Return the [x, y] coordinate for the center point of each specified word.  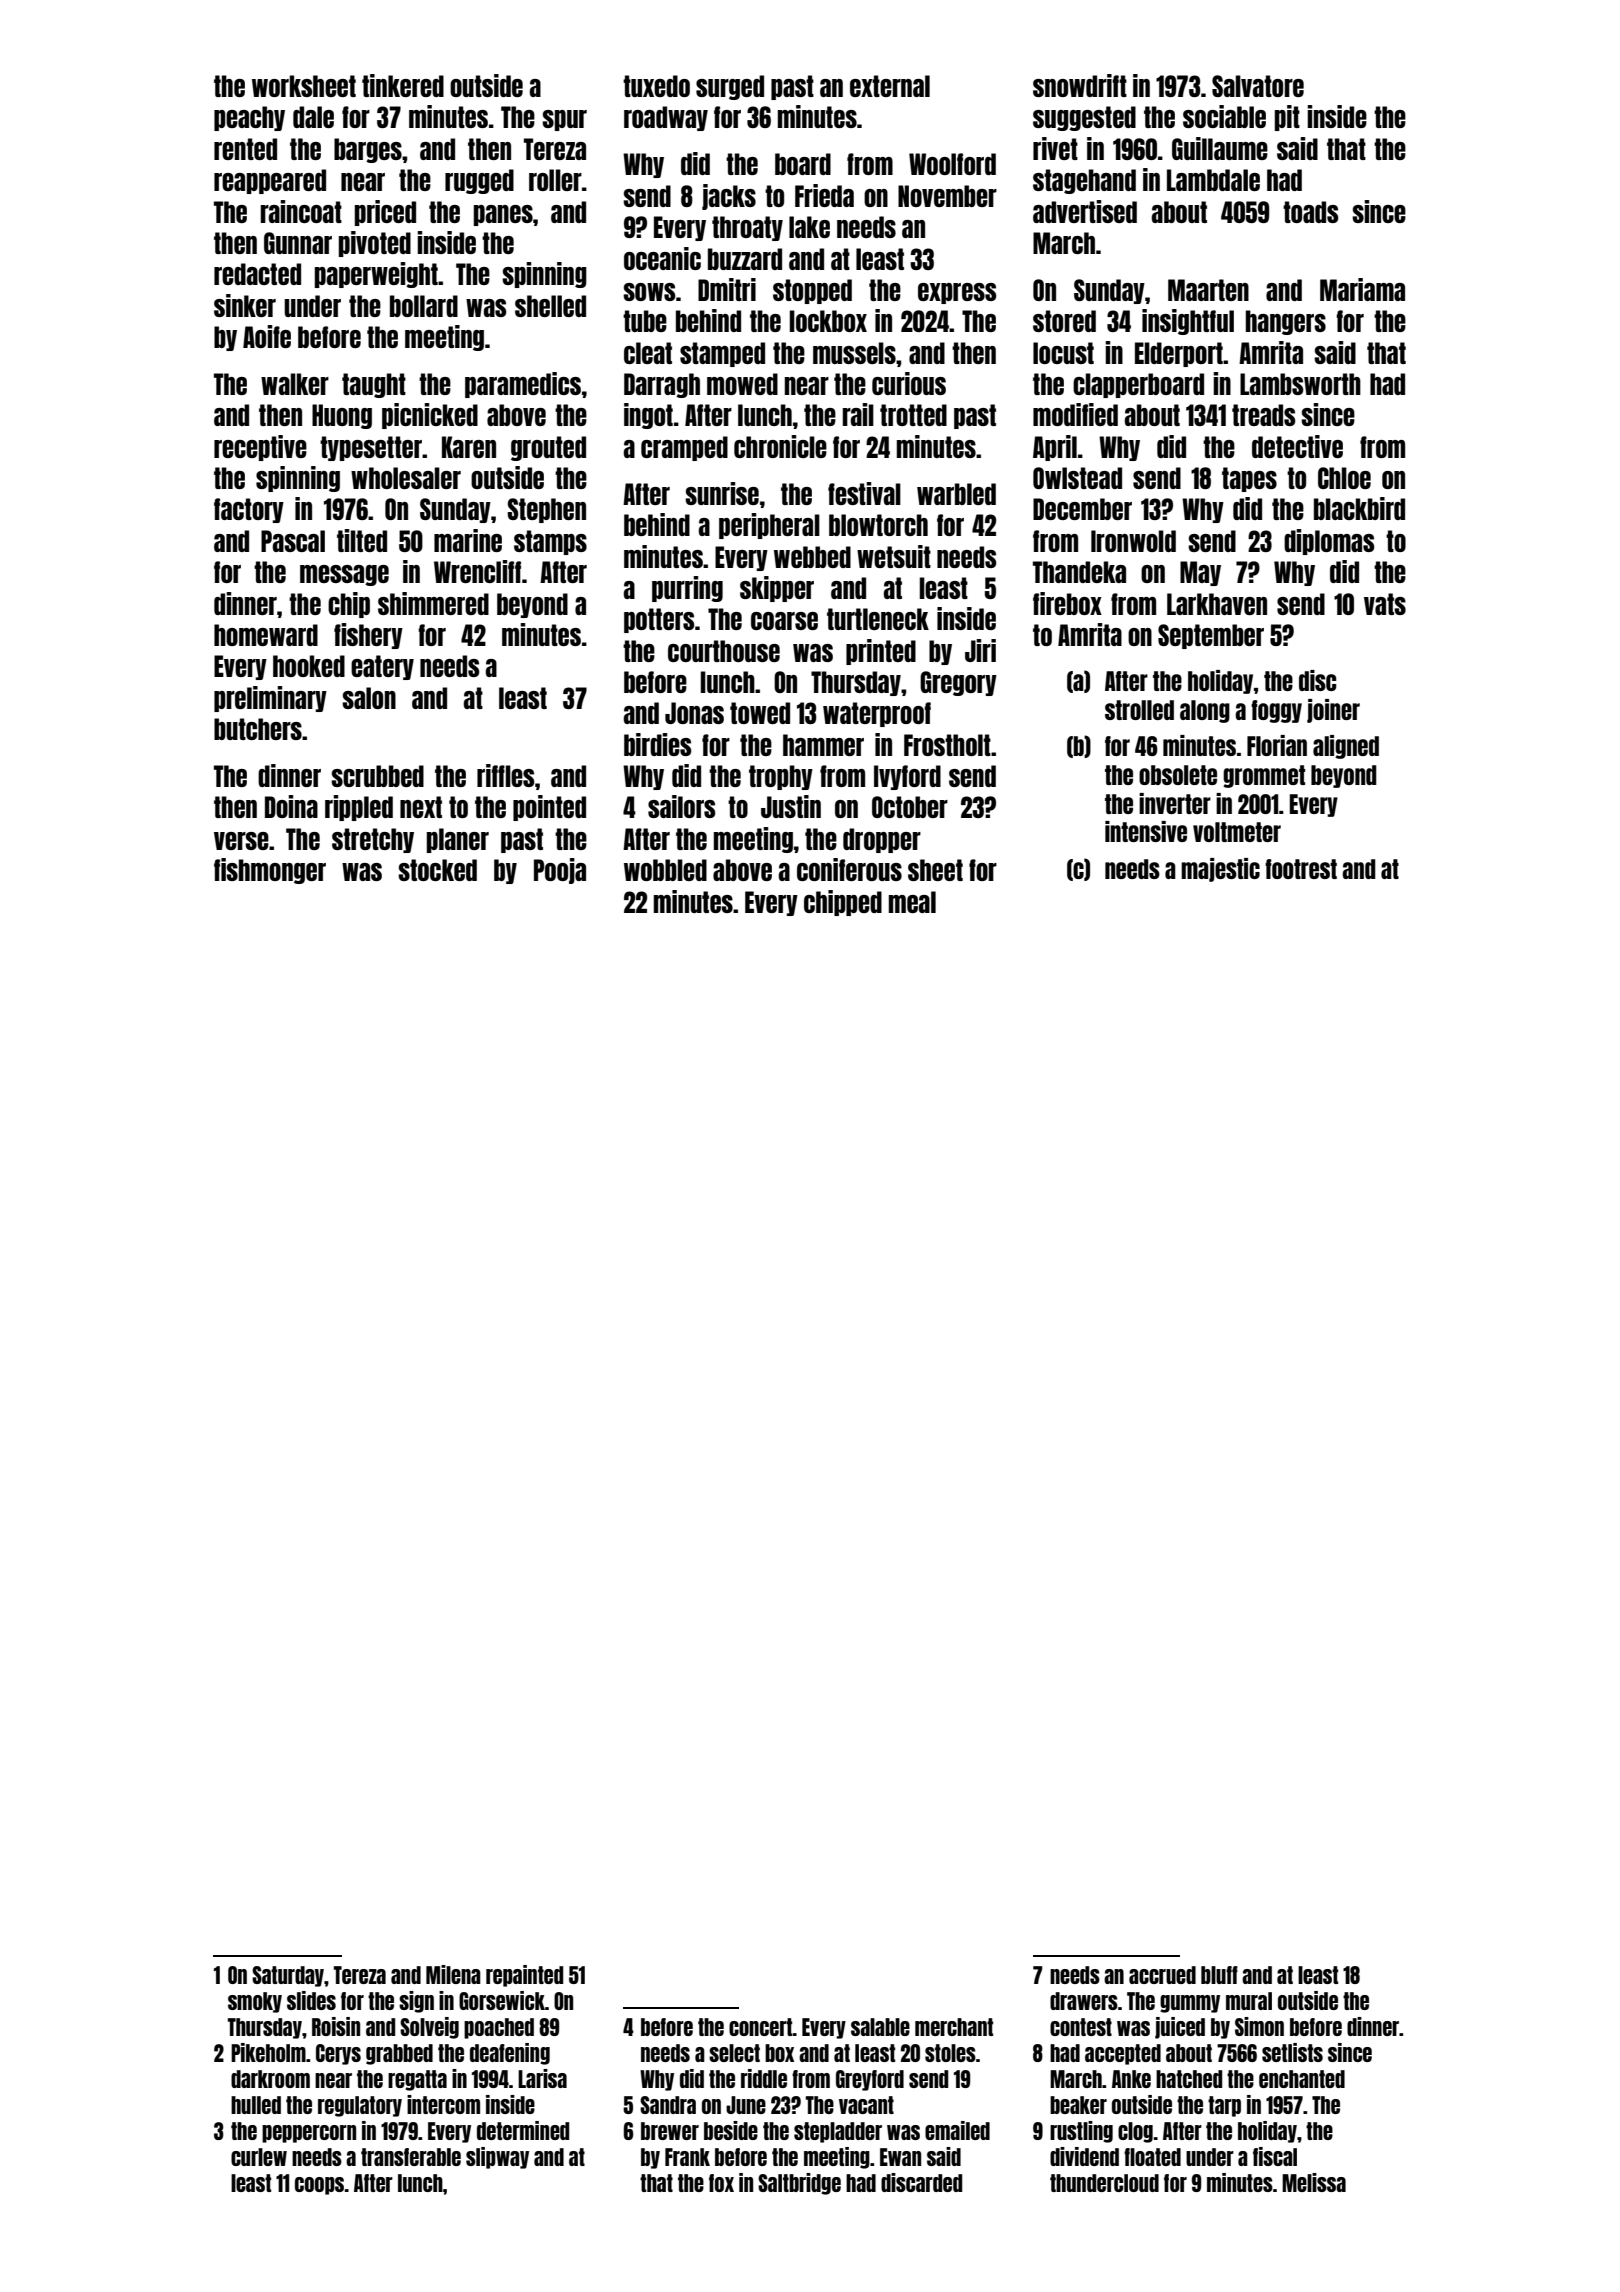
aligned [1346, 747]
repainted [524, 1976]
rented [245, 149]
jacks [729, 197]
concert [761, 2027]
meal [912, 902]
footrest [1301, 869]
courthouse [724, 651]
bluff [1219, 1975]
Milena [453, 1974]
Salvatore [1258, 86]
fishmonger [270, 871]
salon [369, 698]
